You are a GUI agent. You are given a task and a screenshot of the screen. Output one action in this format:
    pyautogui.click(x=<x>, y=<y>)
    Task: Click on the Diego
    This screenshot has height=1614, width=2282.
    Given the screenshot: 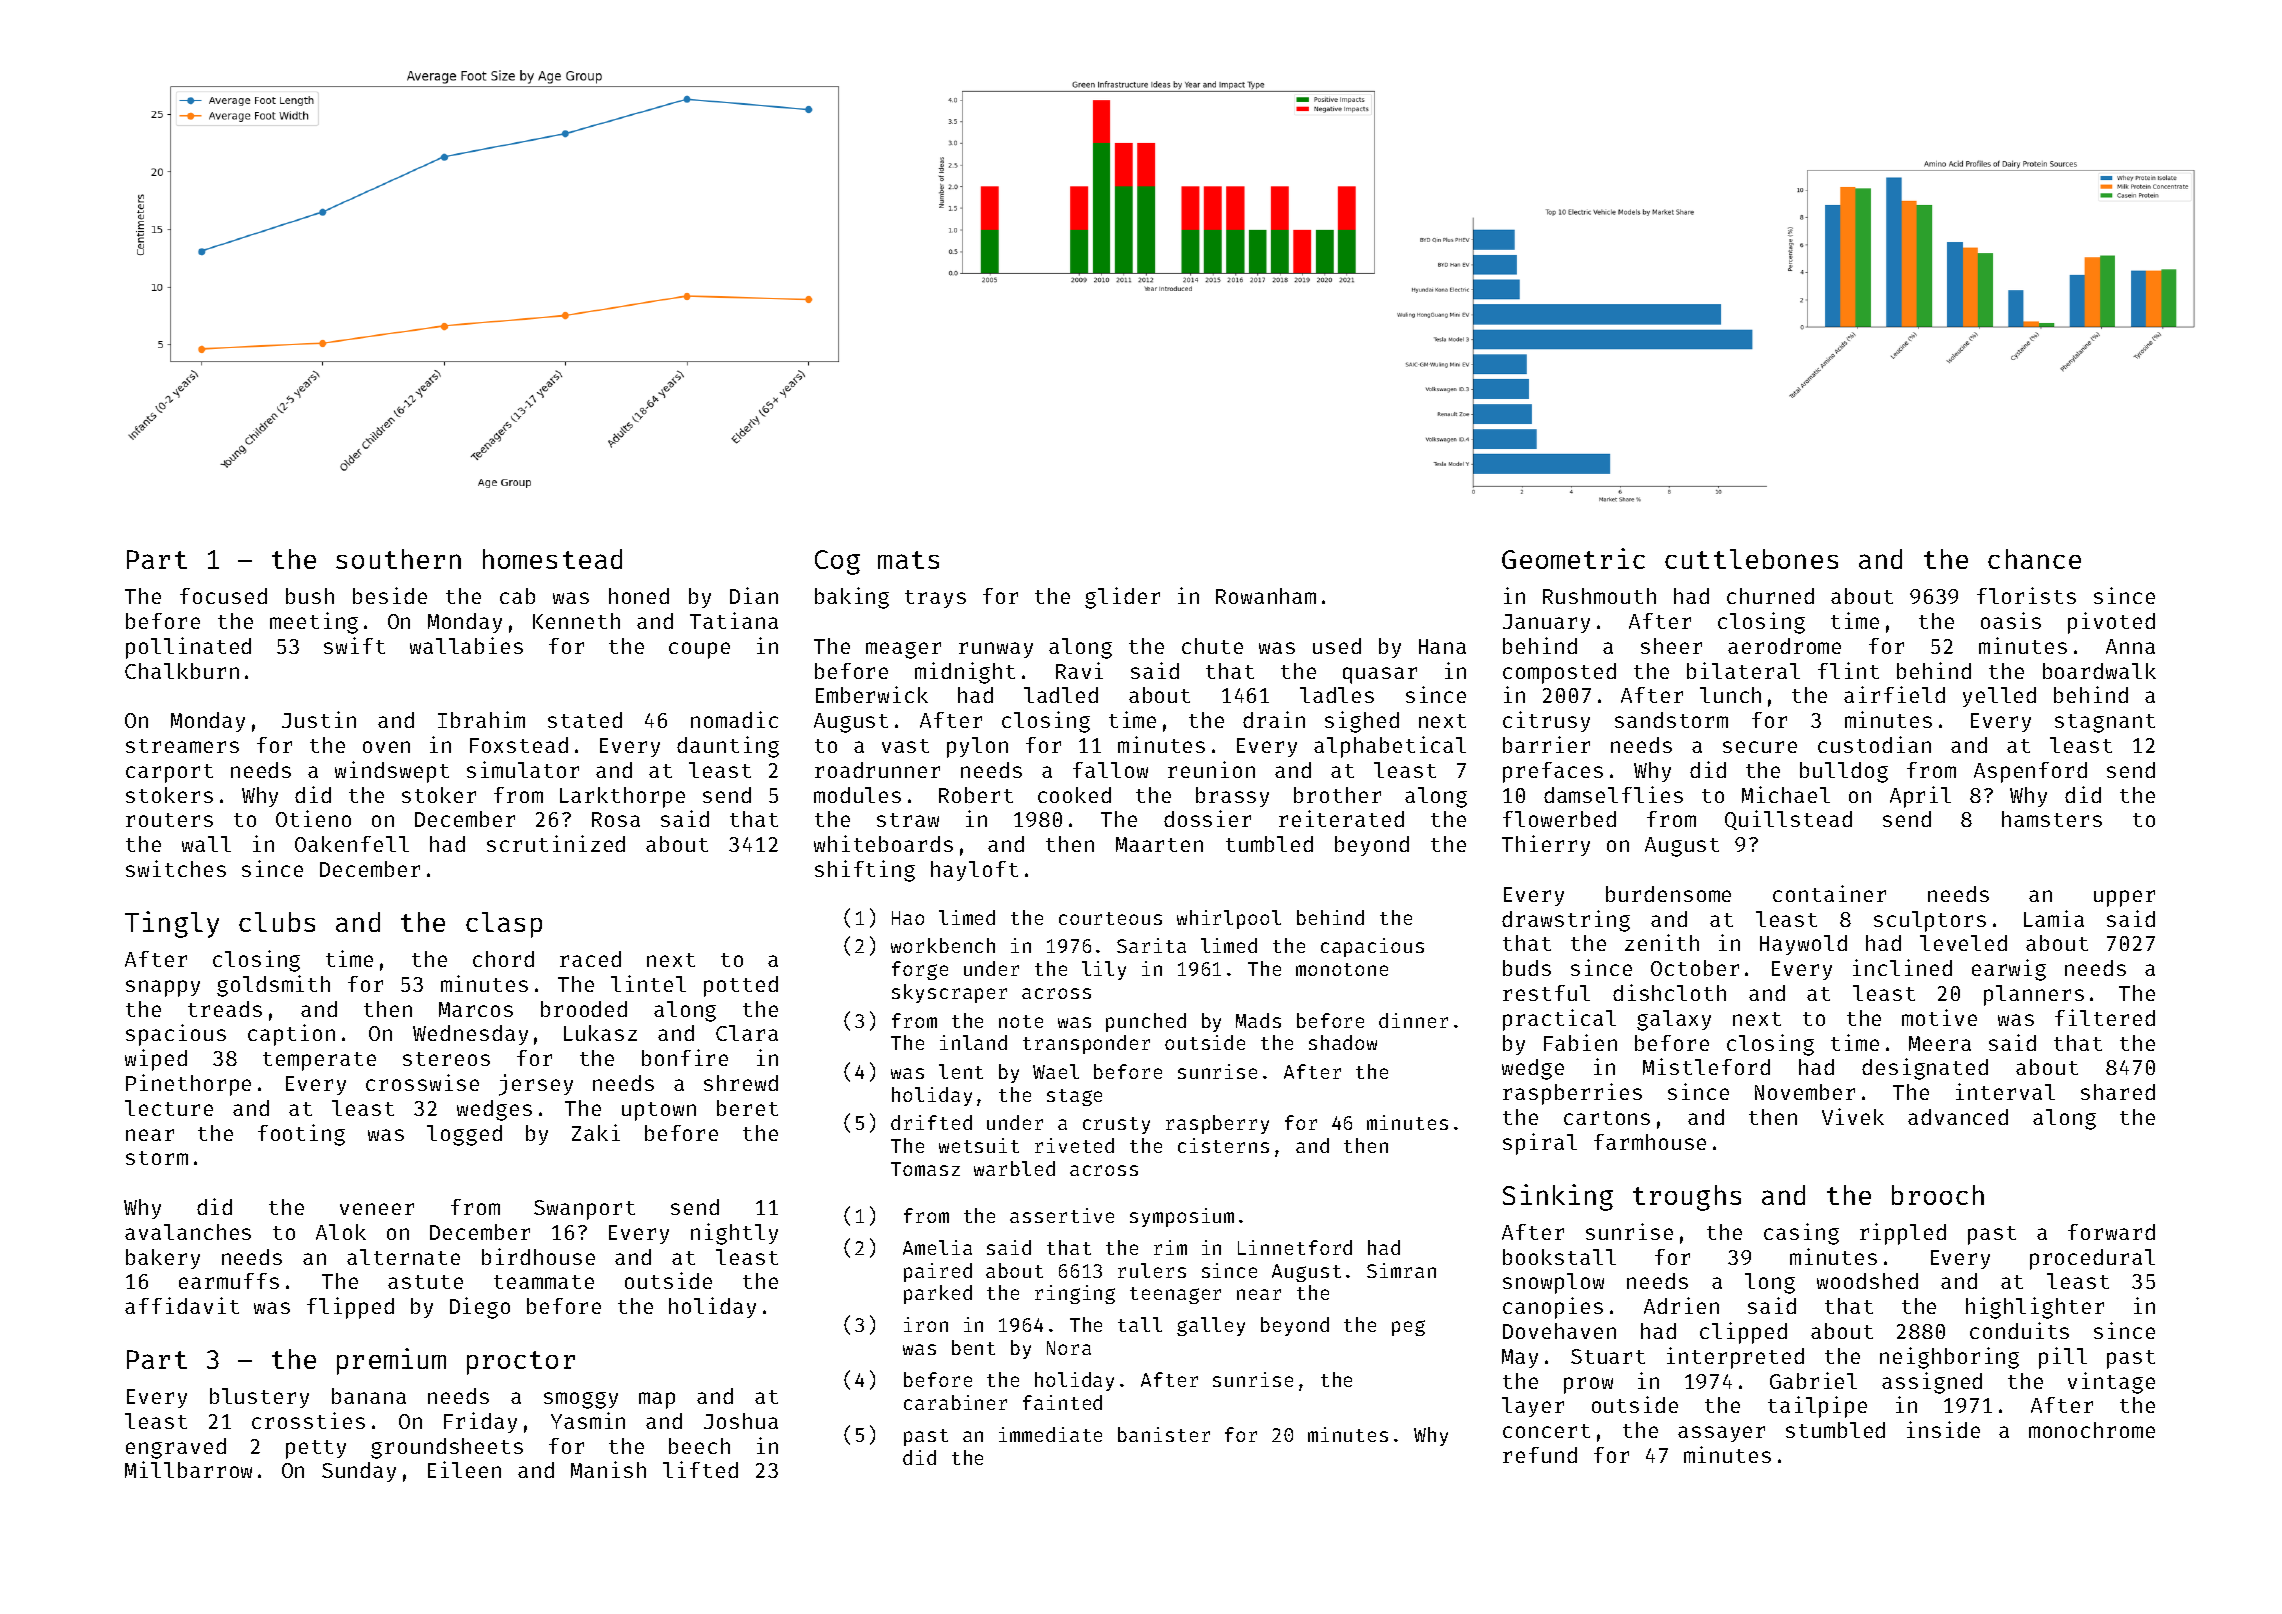 What is the action you would take?
    pyautogui.click(x=480, y=1308)
